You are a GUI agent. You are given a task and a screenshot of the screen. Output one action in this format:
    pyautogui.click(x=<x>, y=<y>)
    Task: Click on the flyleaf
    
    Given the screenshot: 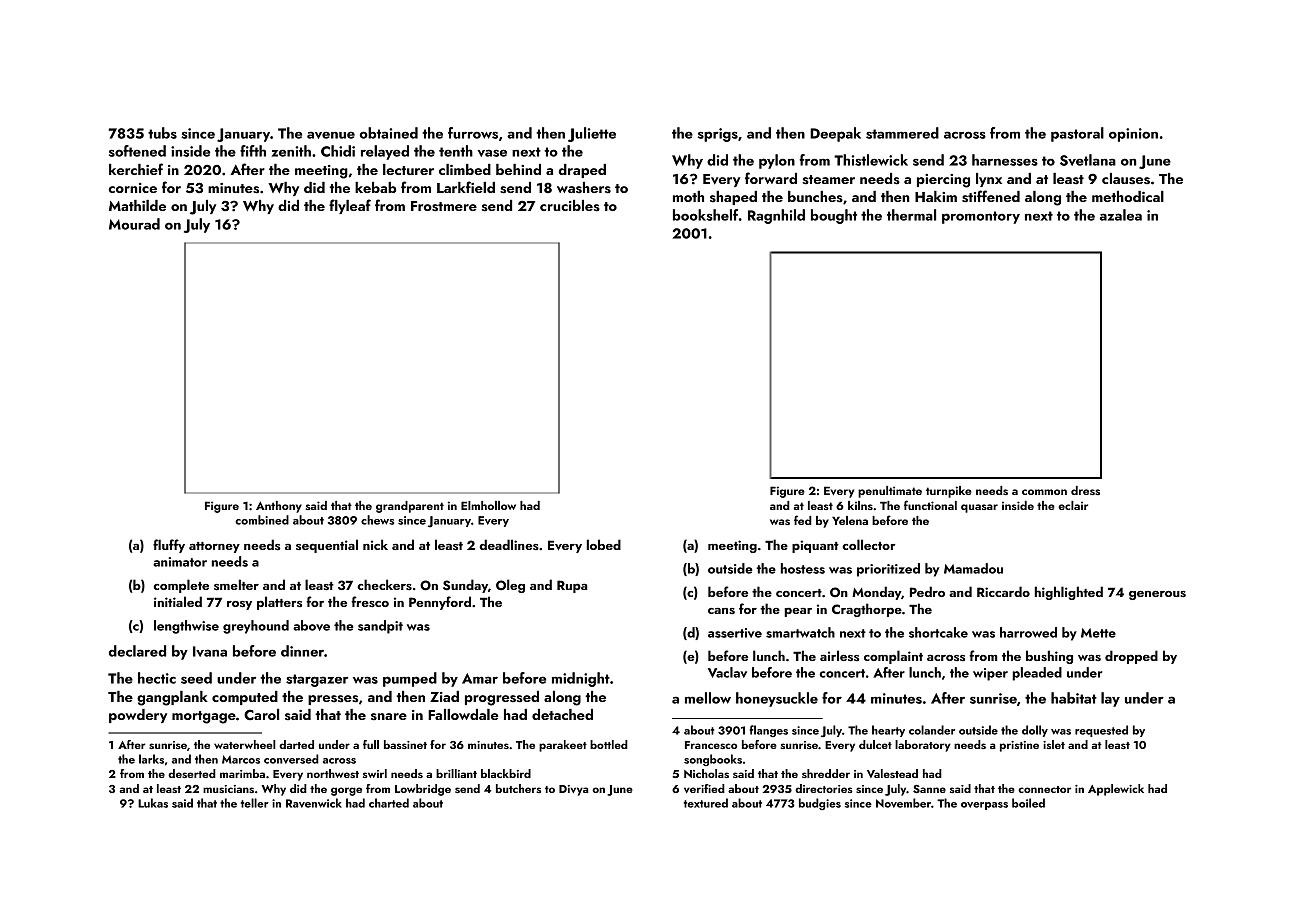 What is the action you would take?
    pyautogui.click(x=350, y=206)
